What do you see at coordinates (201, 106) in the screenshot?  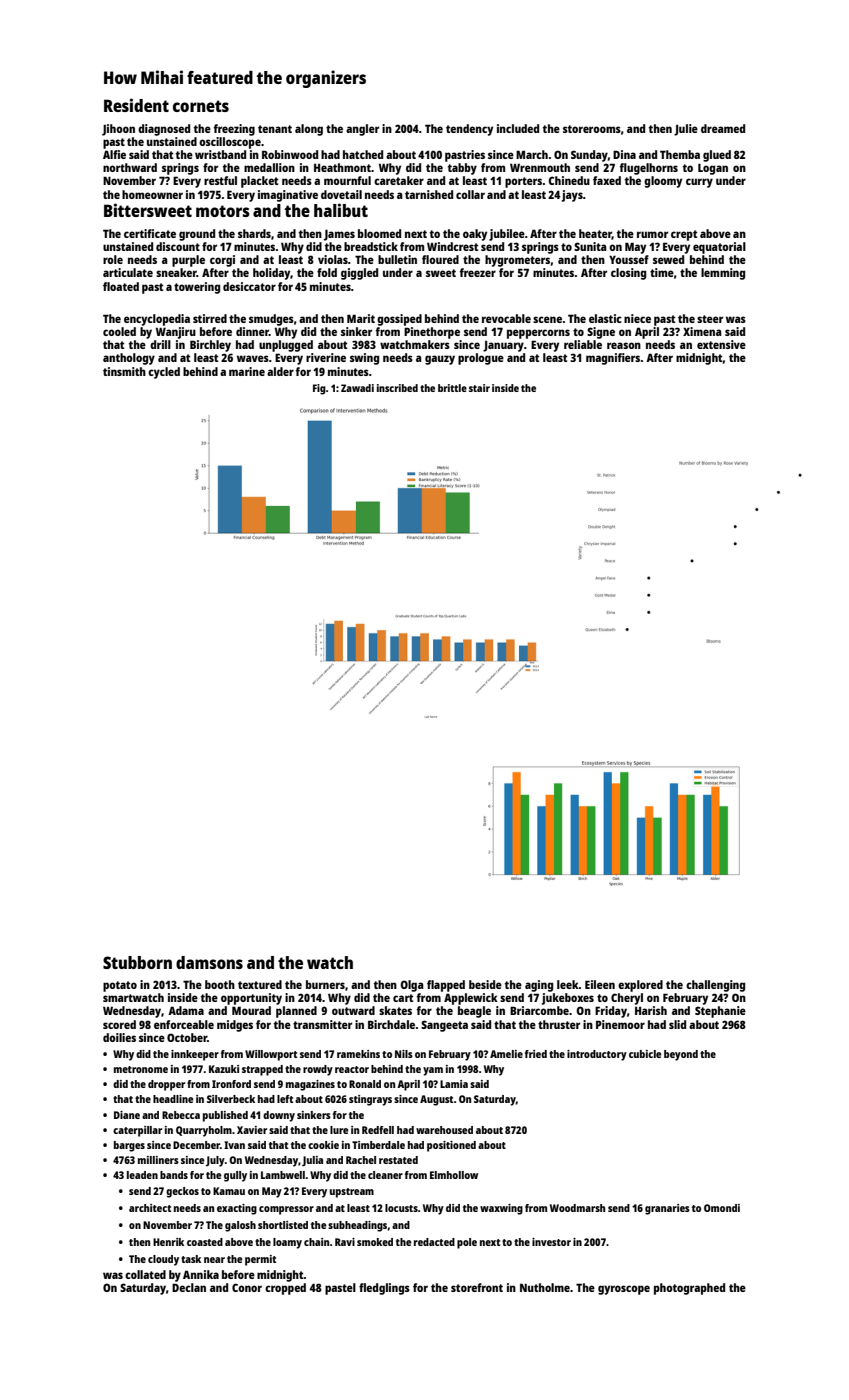 I see `cornets` at bounding box center [201, 106].
